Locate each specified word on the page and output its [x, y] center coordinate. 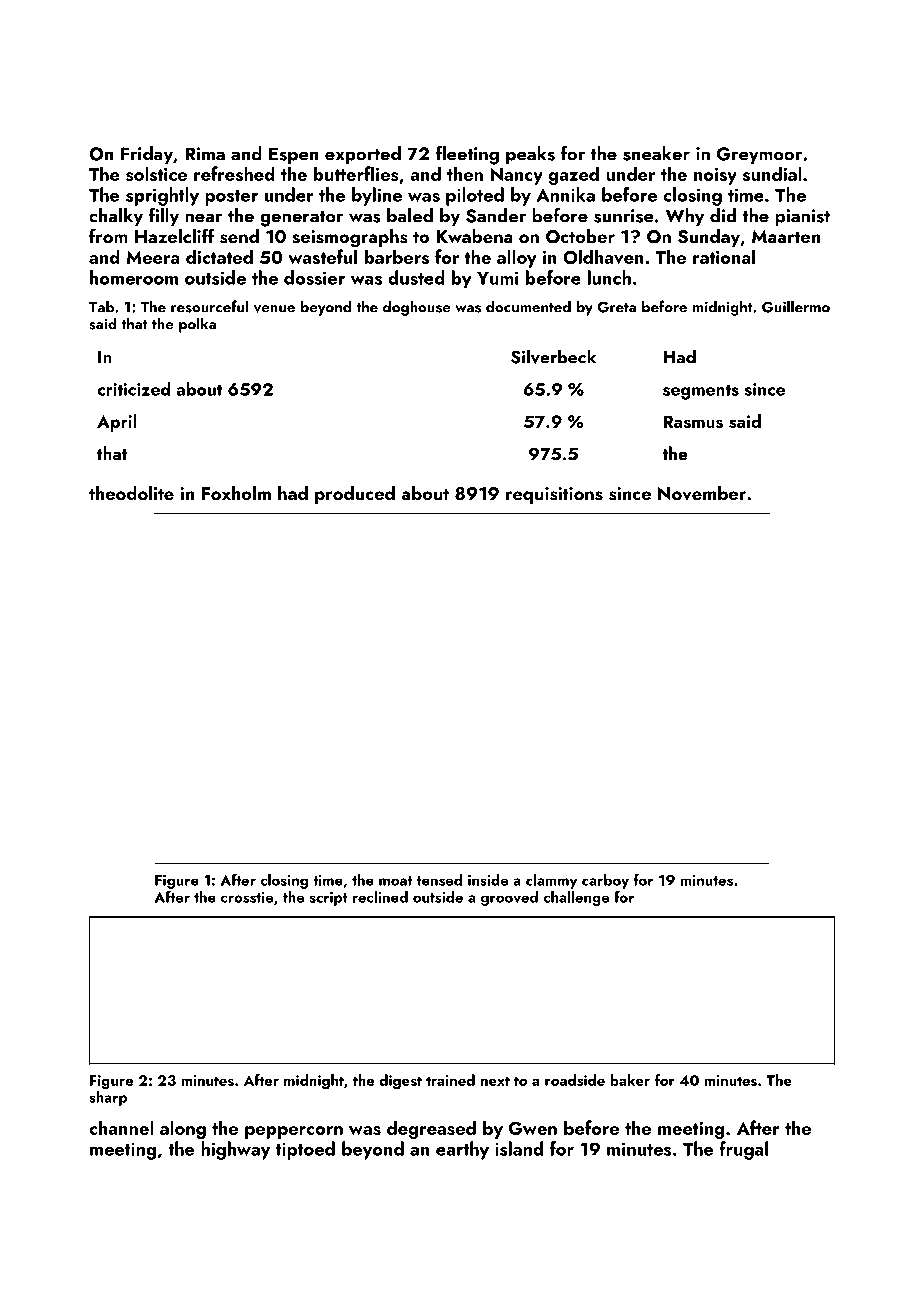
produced [355, 495]
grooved [509, 898]
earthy [462, 1150]
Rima [205, 154]
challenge [576, 898]
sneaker [656, 153]
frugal [743, 1150]
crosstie [247, 897]
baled [410, 215]
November [702, 493]
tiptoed [305, 1150]
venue [274, 309]
